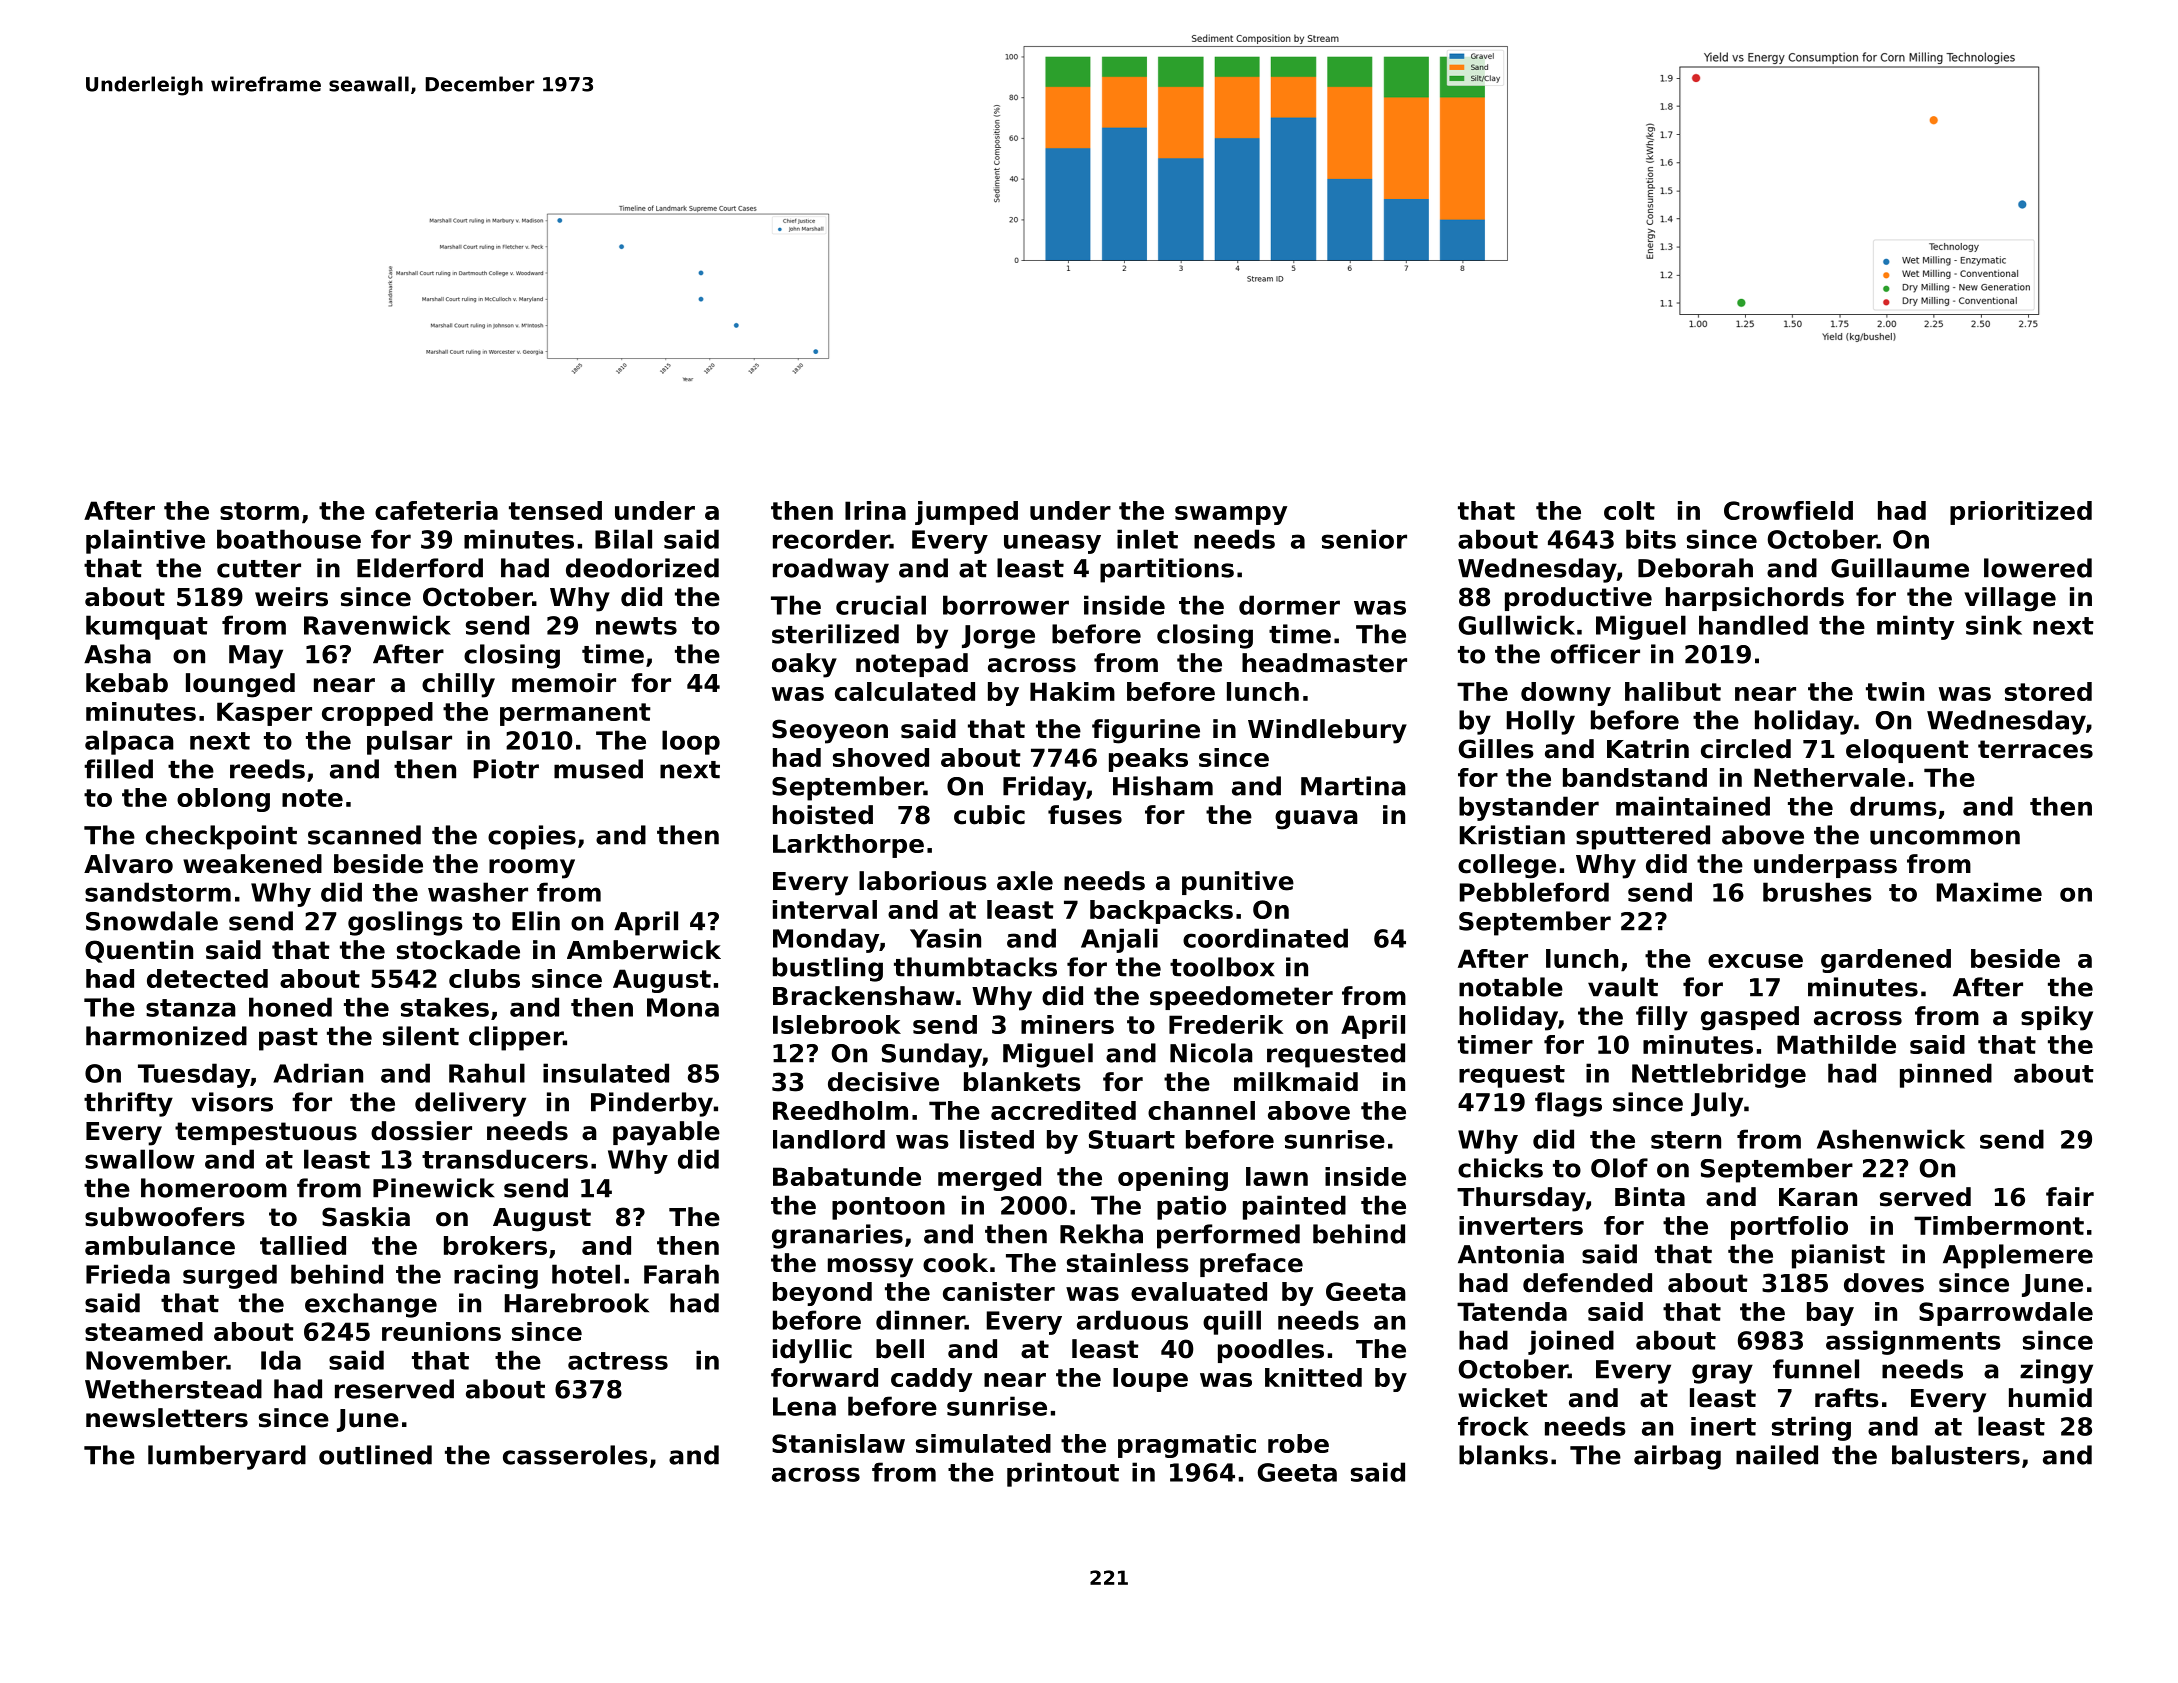 The width and height of the screenshot is (2178, 1683). I want to click on stored, so click(2048, 691).
